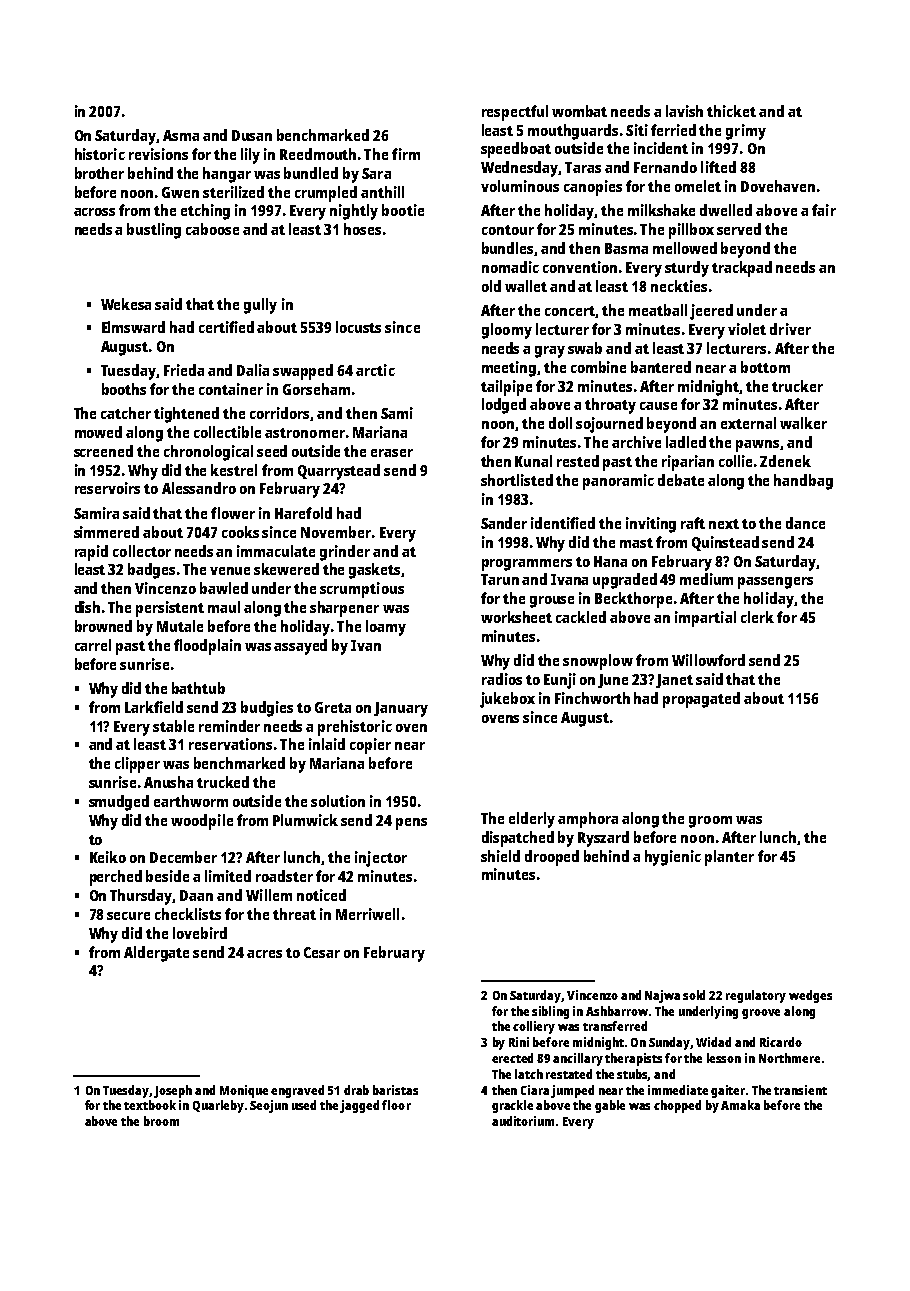 The height and width of the screenshot is (1291, 910). What do you see at coordinates (532, 820) in the screenshot?
I see `elderly` at bounding box center [532, 820].
